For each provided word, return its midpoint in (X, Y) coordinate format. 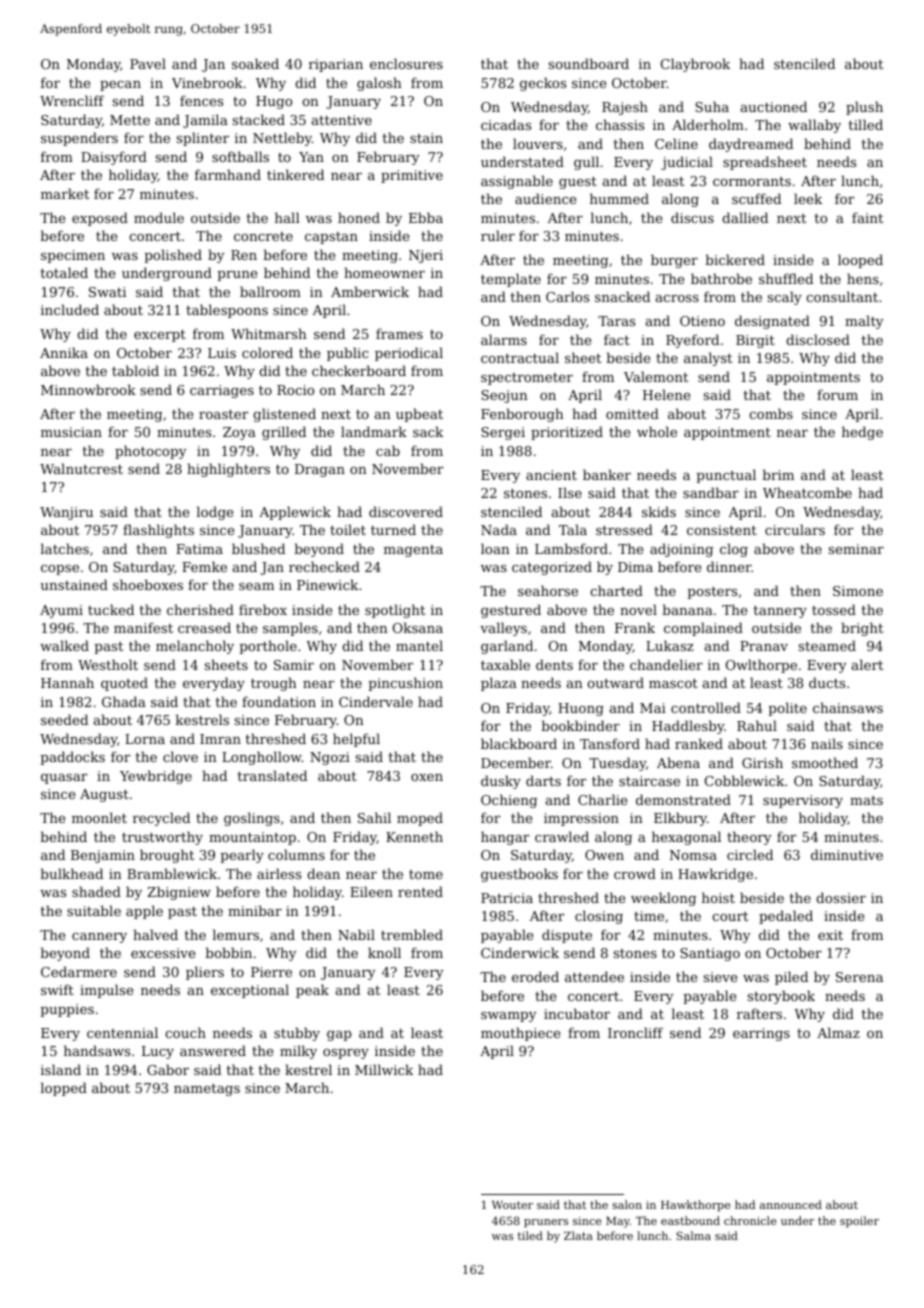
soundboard (589, 63)
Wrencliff (72, 100)
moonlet (99, 817)
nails (827, 743)
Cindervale (376, 701)
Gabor (168, 1069)
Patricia (507, 898)
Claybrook (695, 65)
